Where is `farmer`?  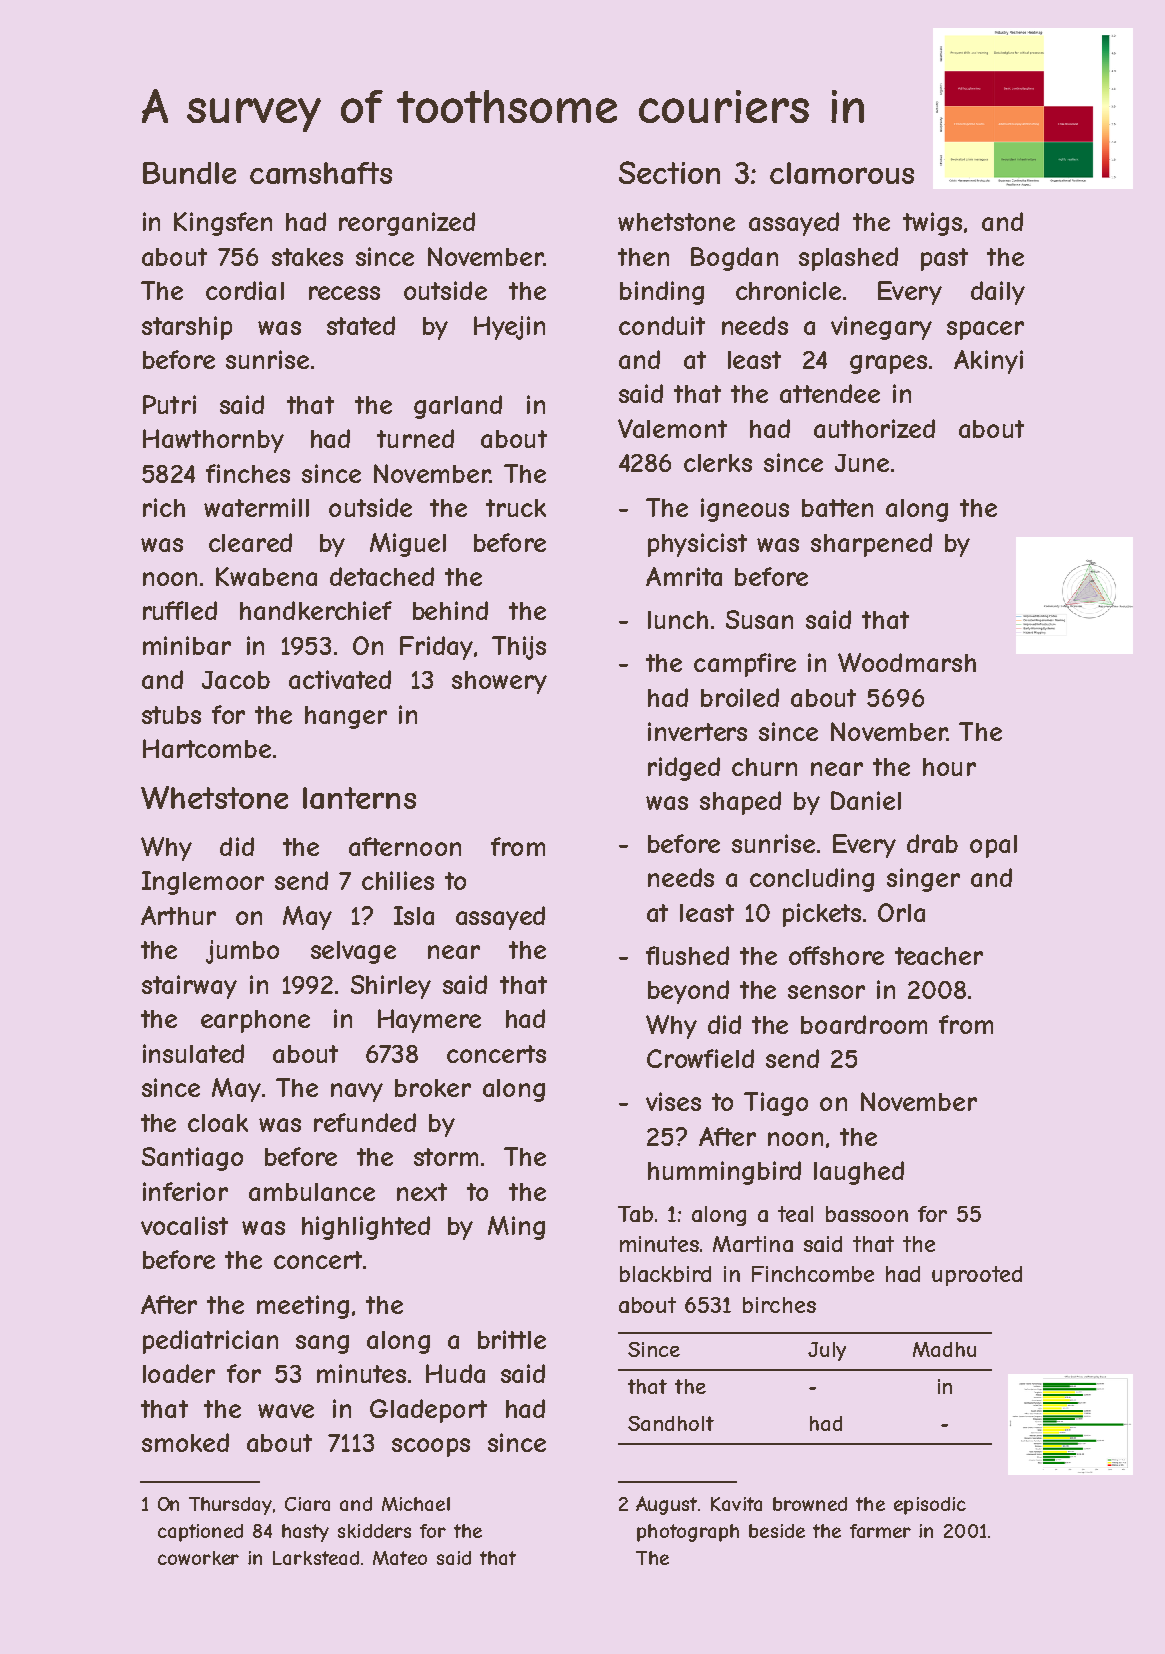
farmer is located at coordinates (880, 1531).
